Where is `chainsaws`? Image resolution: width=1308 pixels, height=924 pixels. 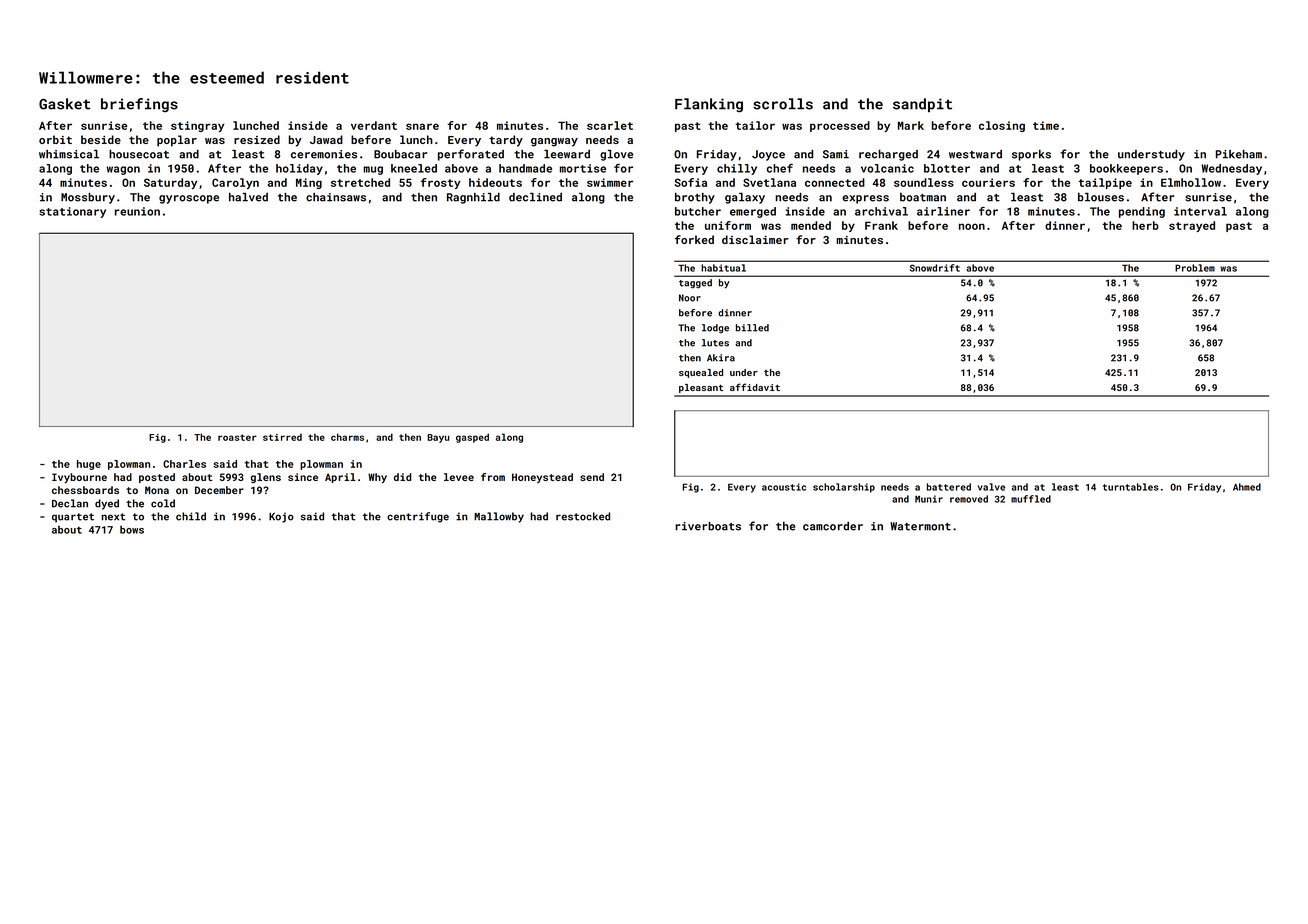 chainsaws is located at coordinates (336, 197).
